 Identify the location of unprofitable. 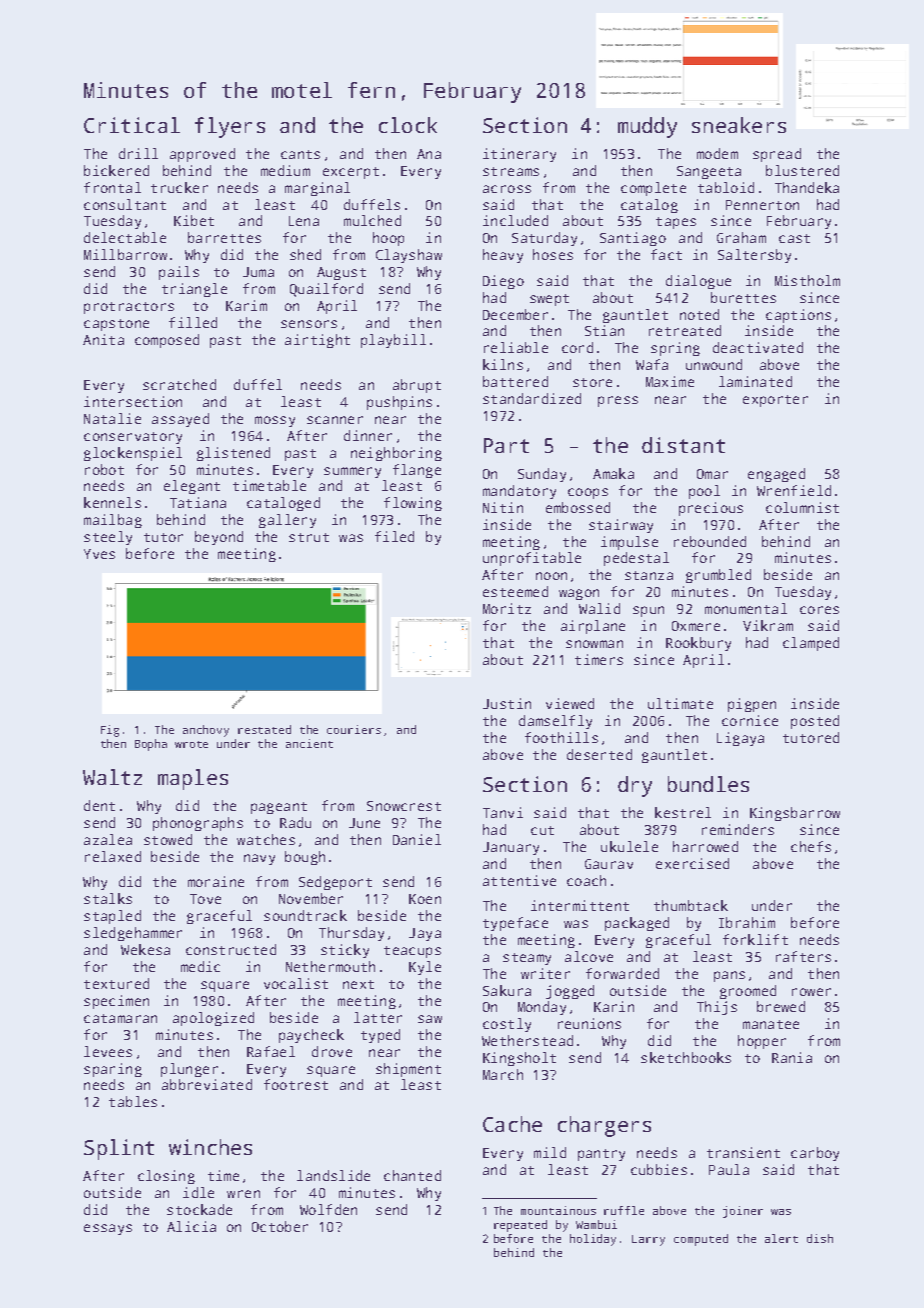
(532, 559).
